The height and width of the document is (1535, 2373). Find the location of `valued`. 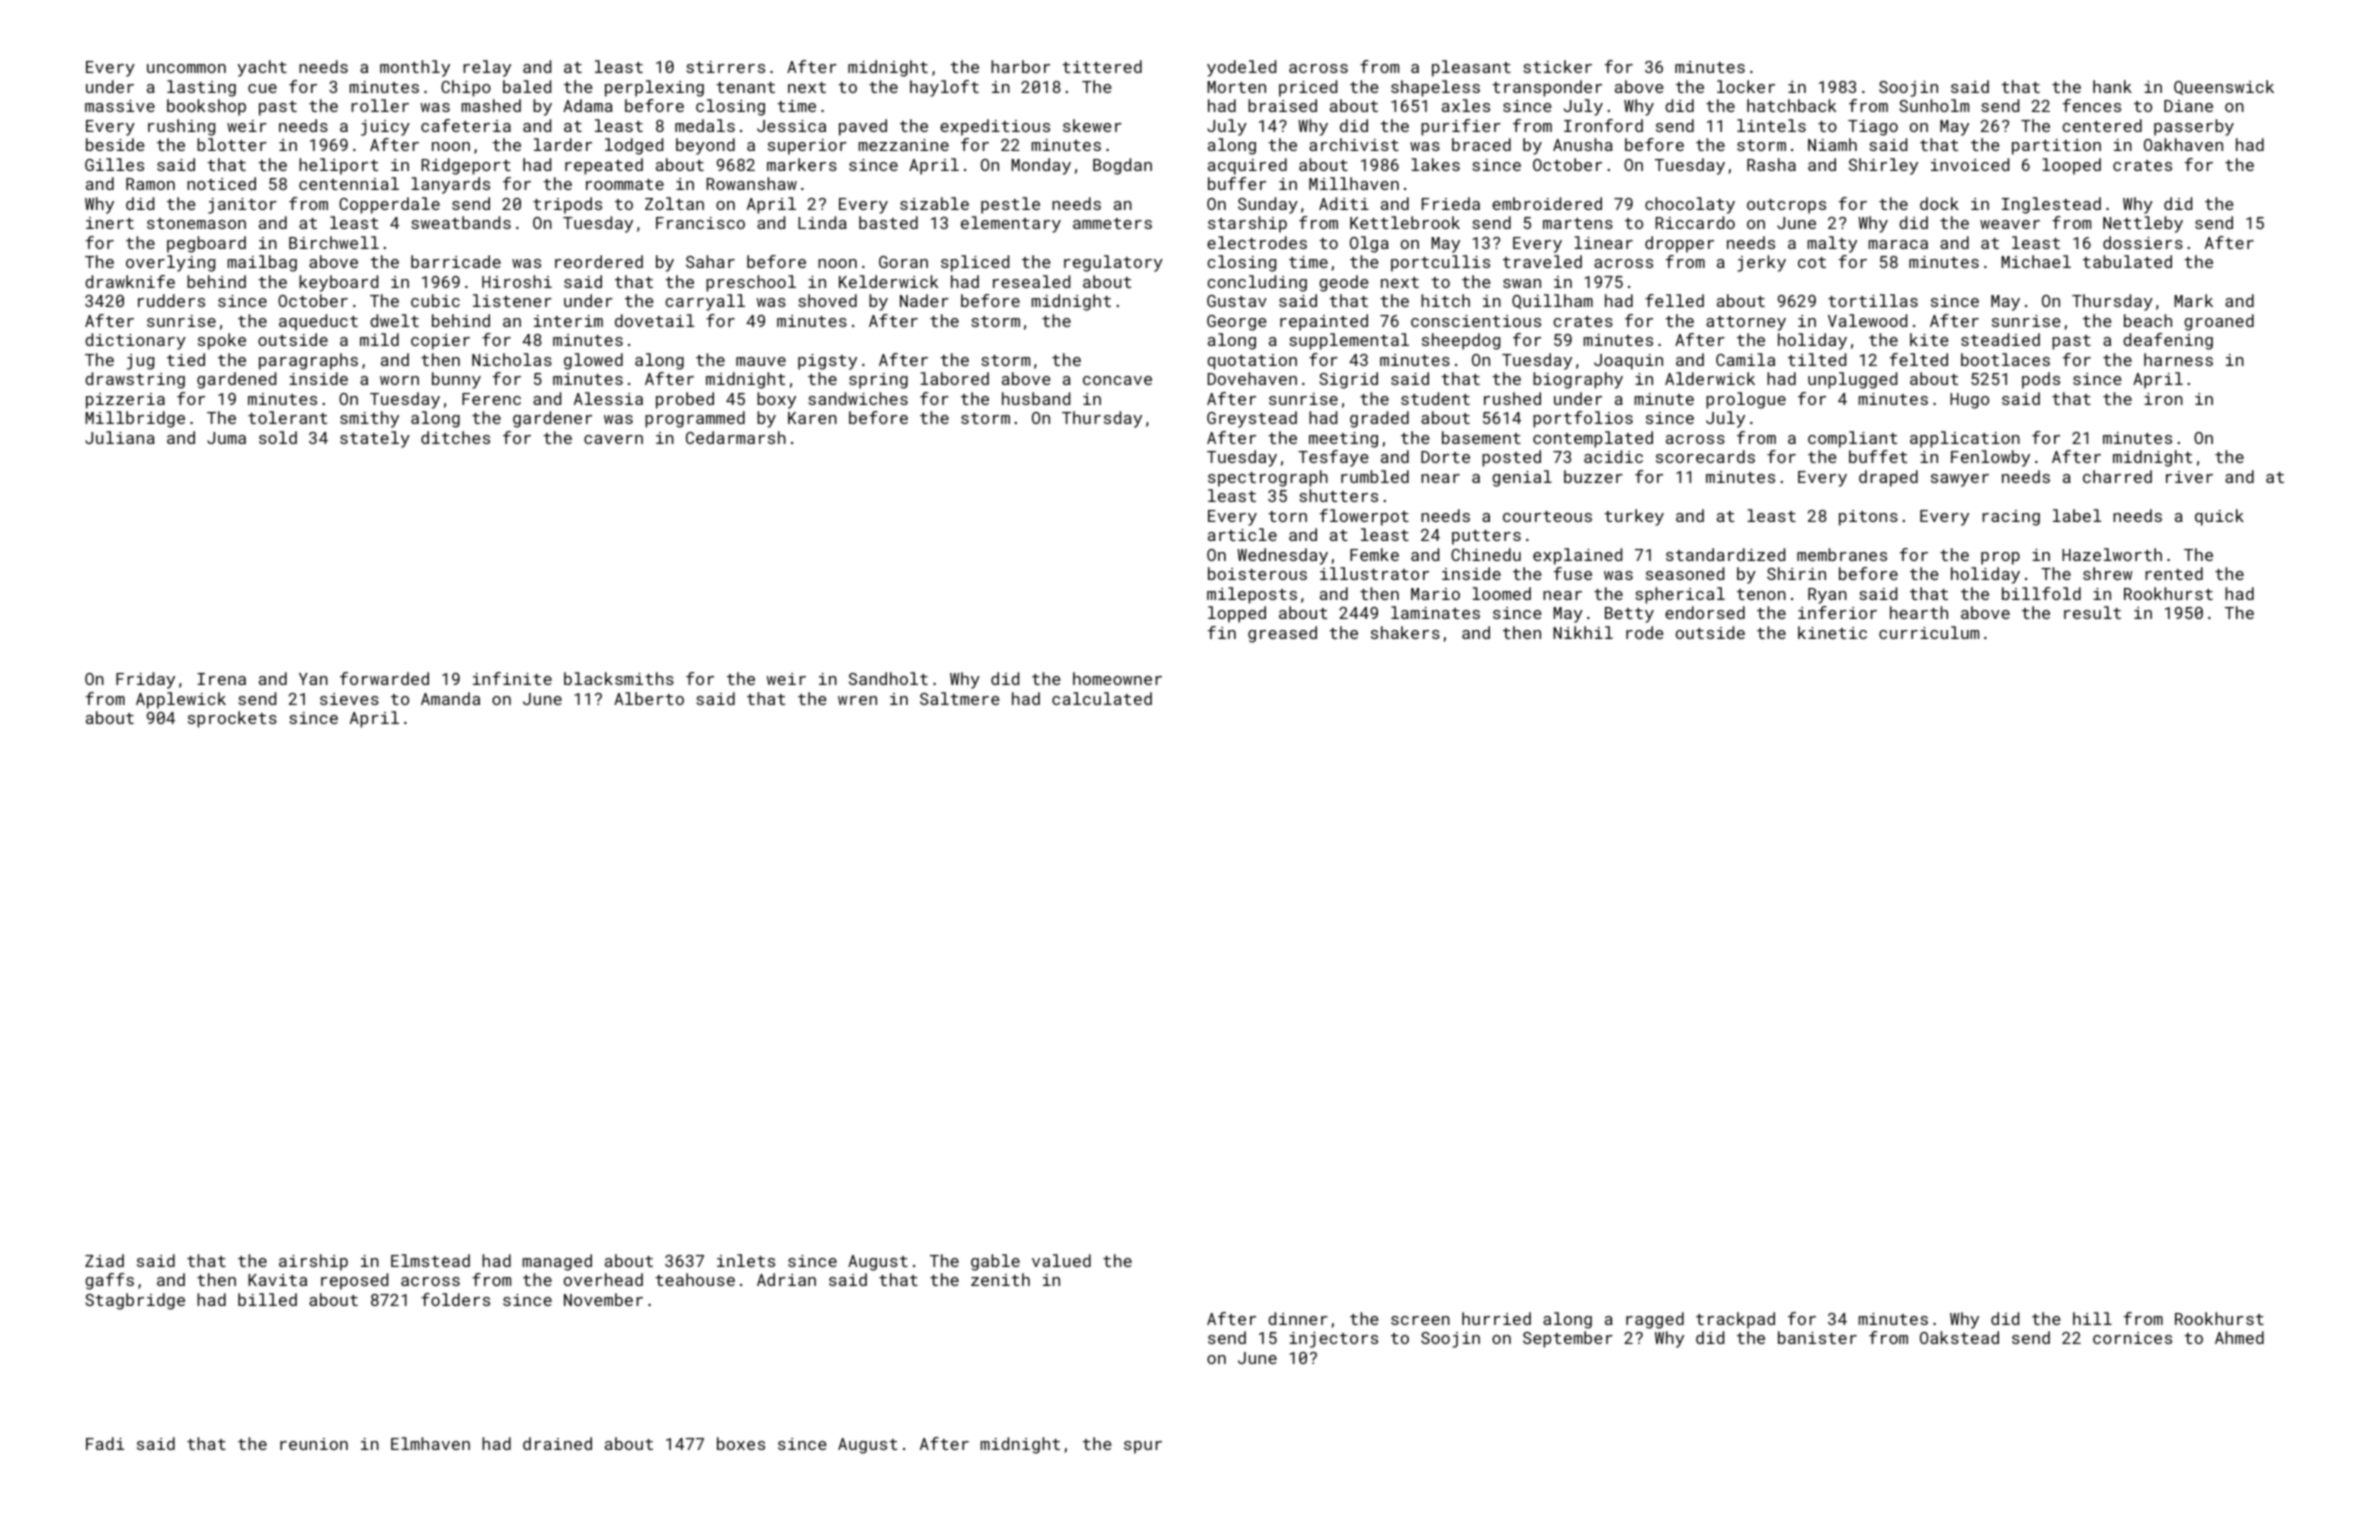

valued is located at coordinates (1061, 1260).
